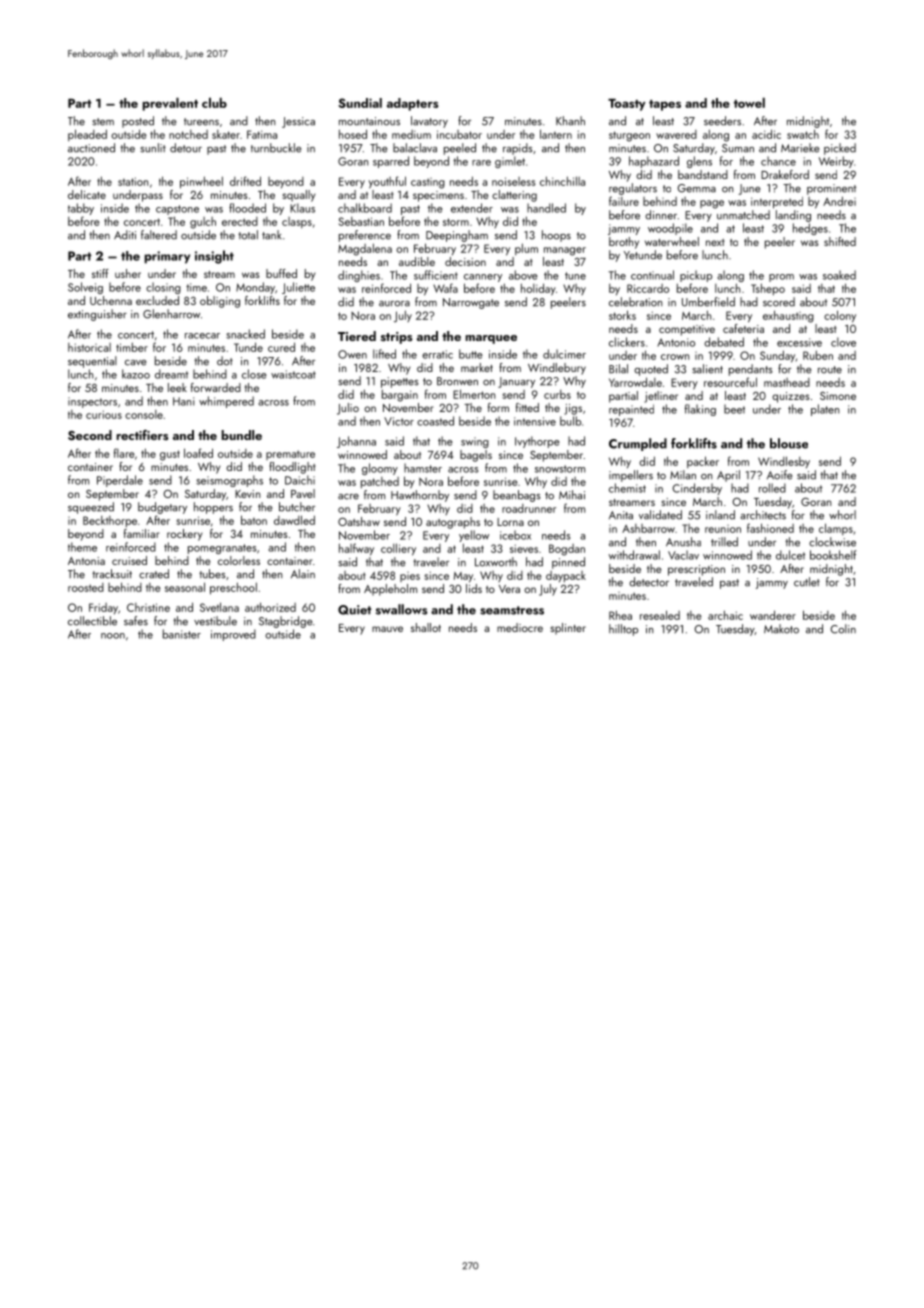 Image resolution: width=924 pixels, height=1308 pixels. I want to click on route, so click(830, 370).
